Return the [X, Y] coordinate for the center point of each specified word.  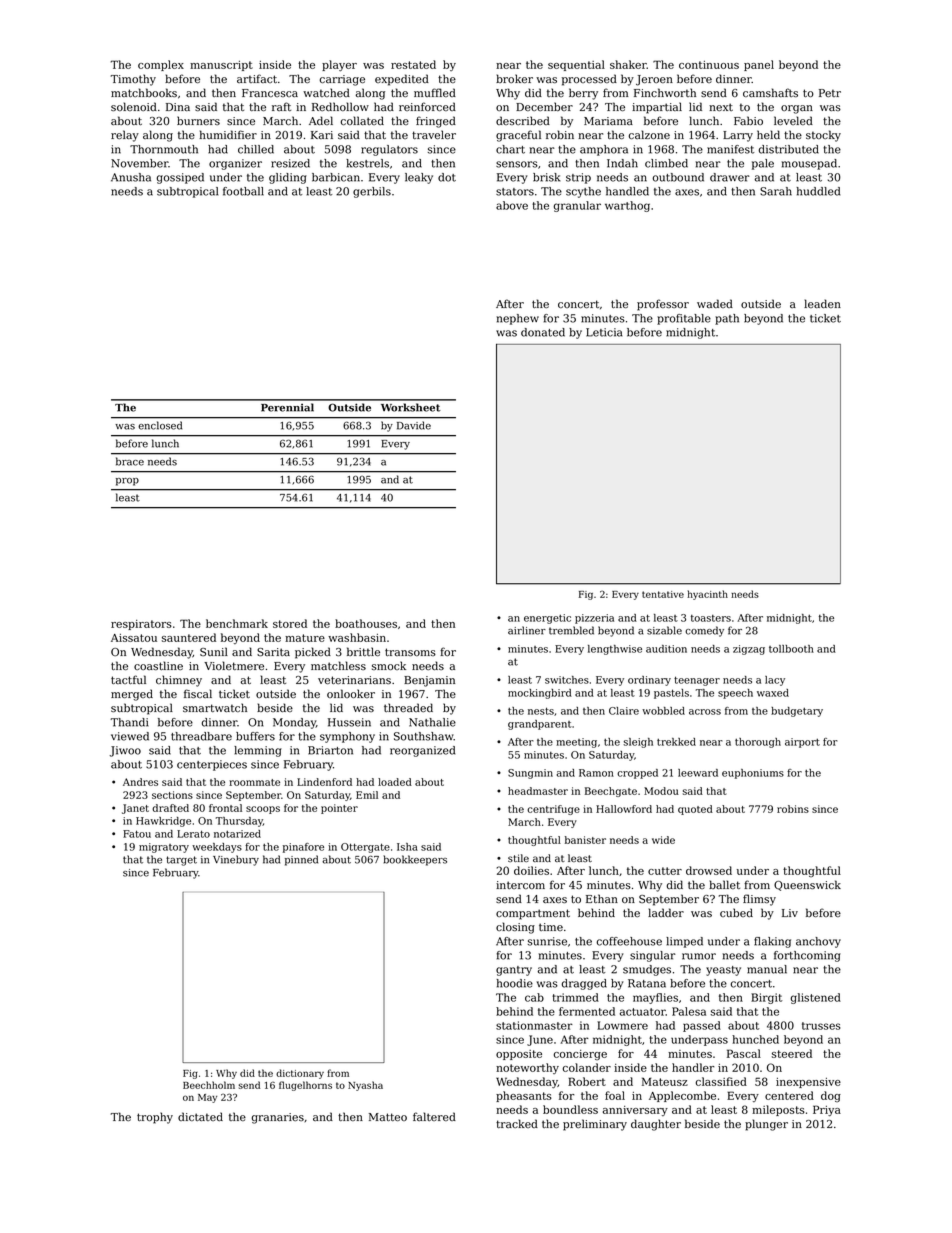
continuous [709, 65]
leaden [822, 303]
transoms [410, 652]
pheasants [524, 1096]
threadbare [201, 736]
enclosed [160, 425]
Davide [414, 425]
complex [161, 65]
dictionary [300, 1074]
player [339, 65]
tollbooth [791, 649]
